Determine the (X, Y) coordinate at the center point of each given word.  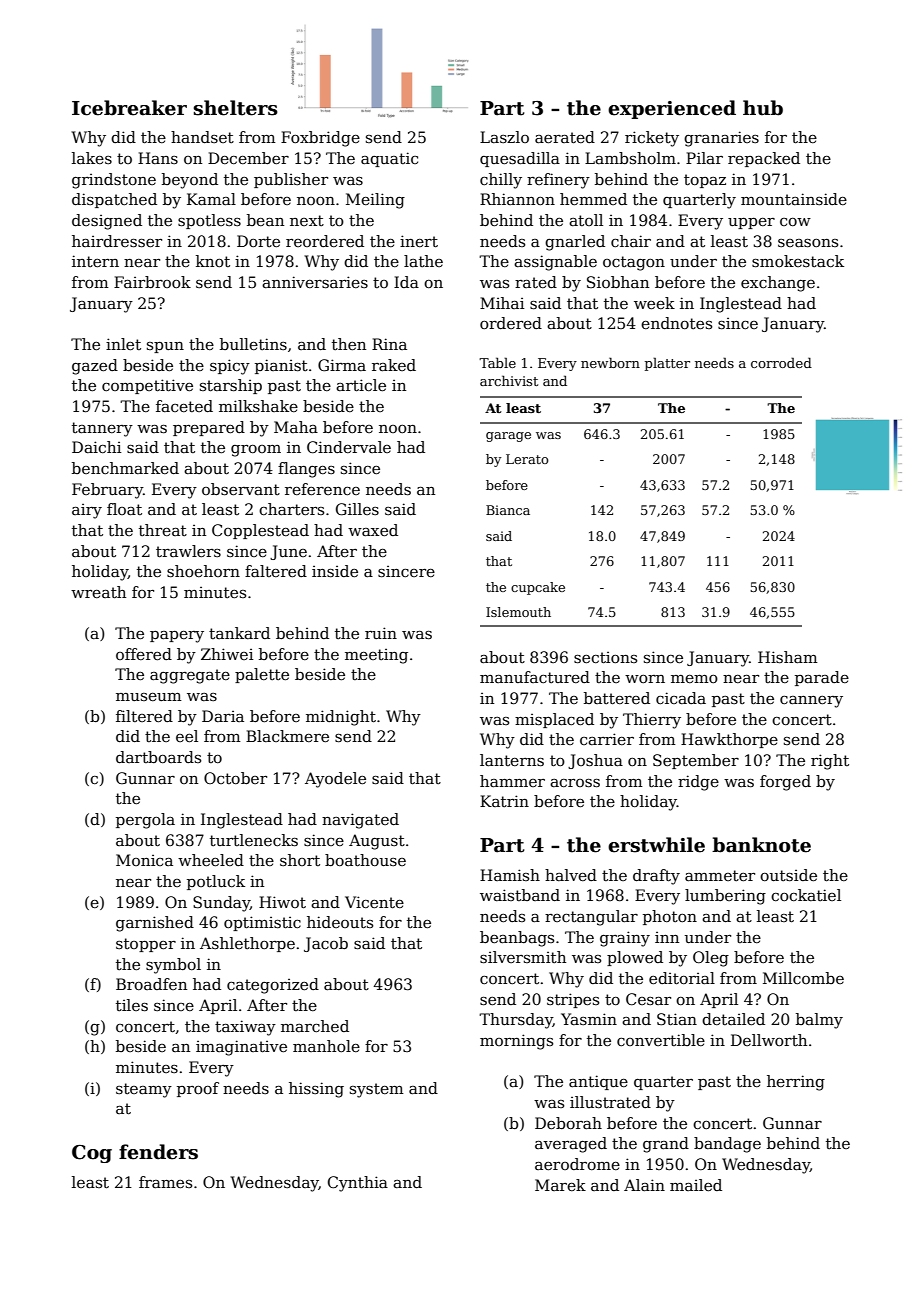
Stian (677, 1019)
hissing (316, 1090)
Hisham (788, 657)
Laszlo (504, 137)
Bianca (508, 510)
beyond (190, 181)
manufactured (535, 677)
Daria (223, 716)
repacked (764, 159)
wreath (98, 592)
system (377, 1090)
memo (694, 679)
